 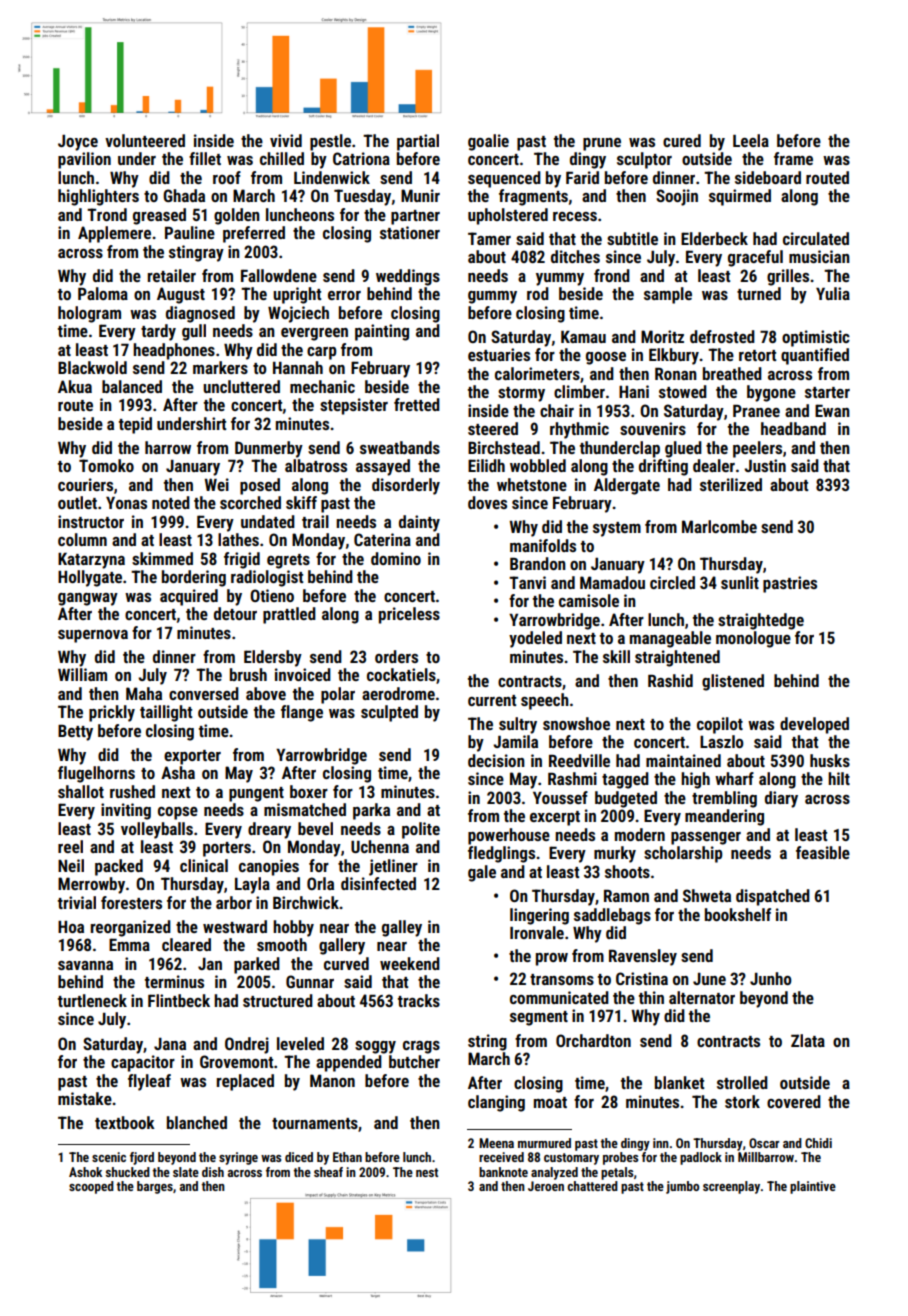 I want to click on manageable, so click(x=670, y=639).
